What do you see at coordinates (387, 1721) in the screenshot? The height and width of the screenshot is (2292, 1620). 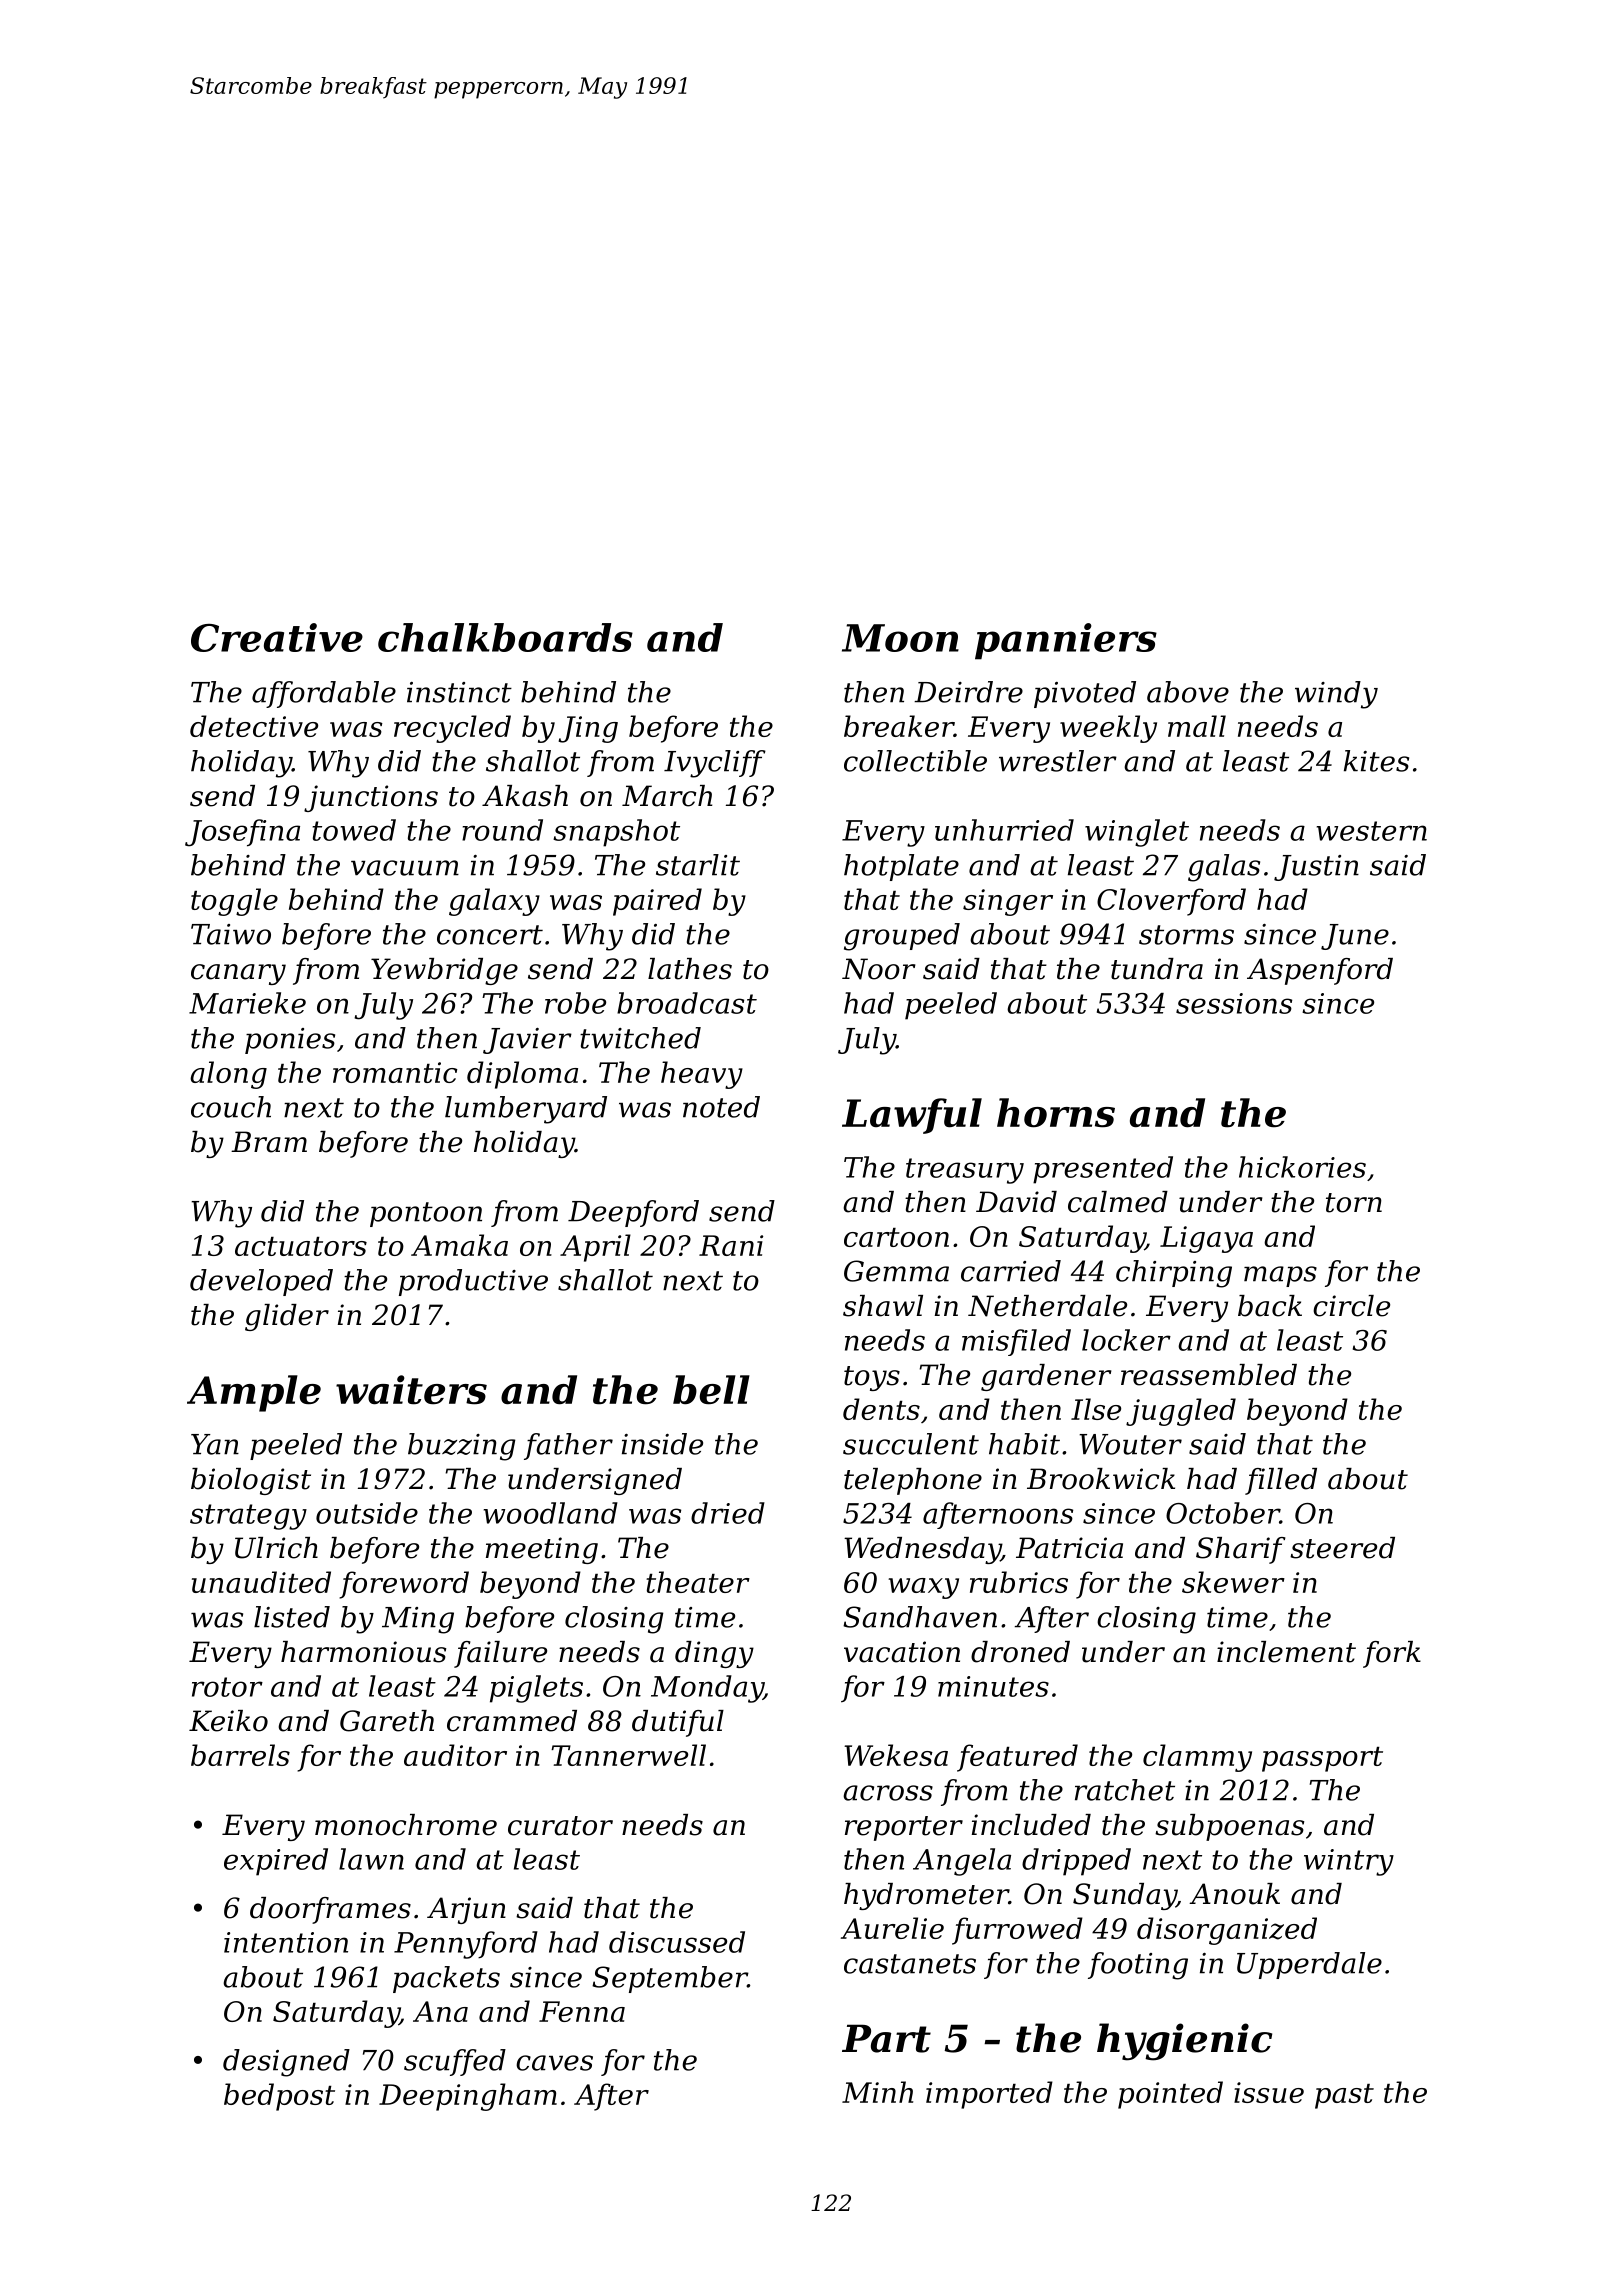 I see `Gareth` at bounding box center [387, 1721].
